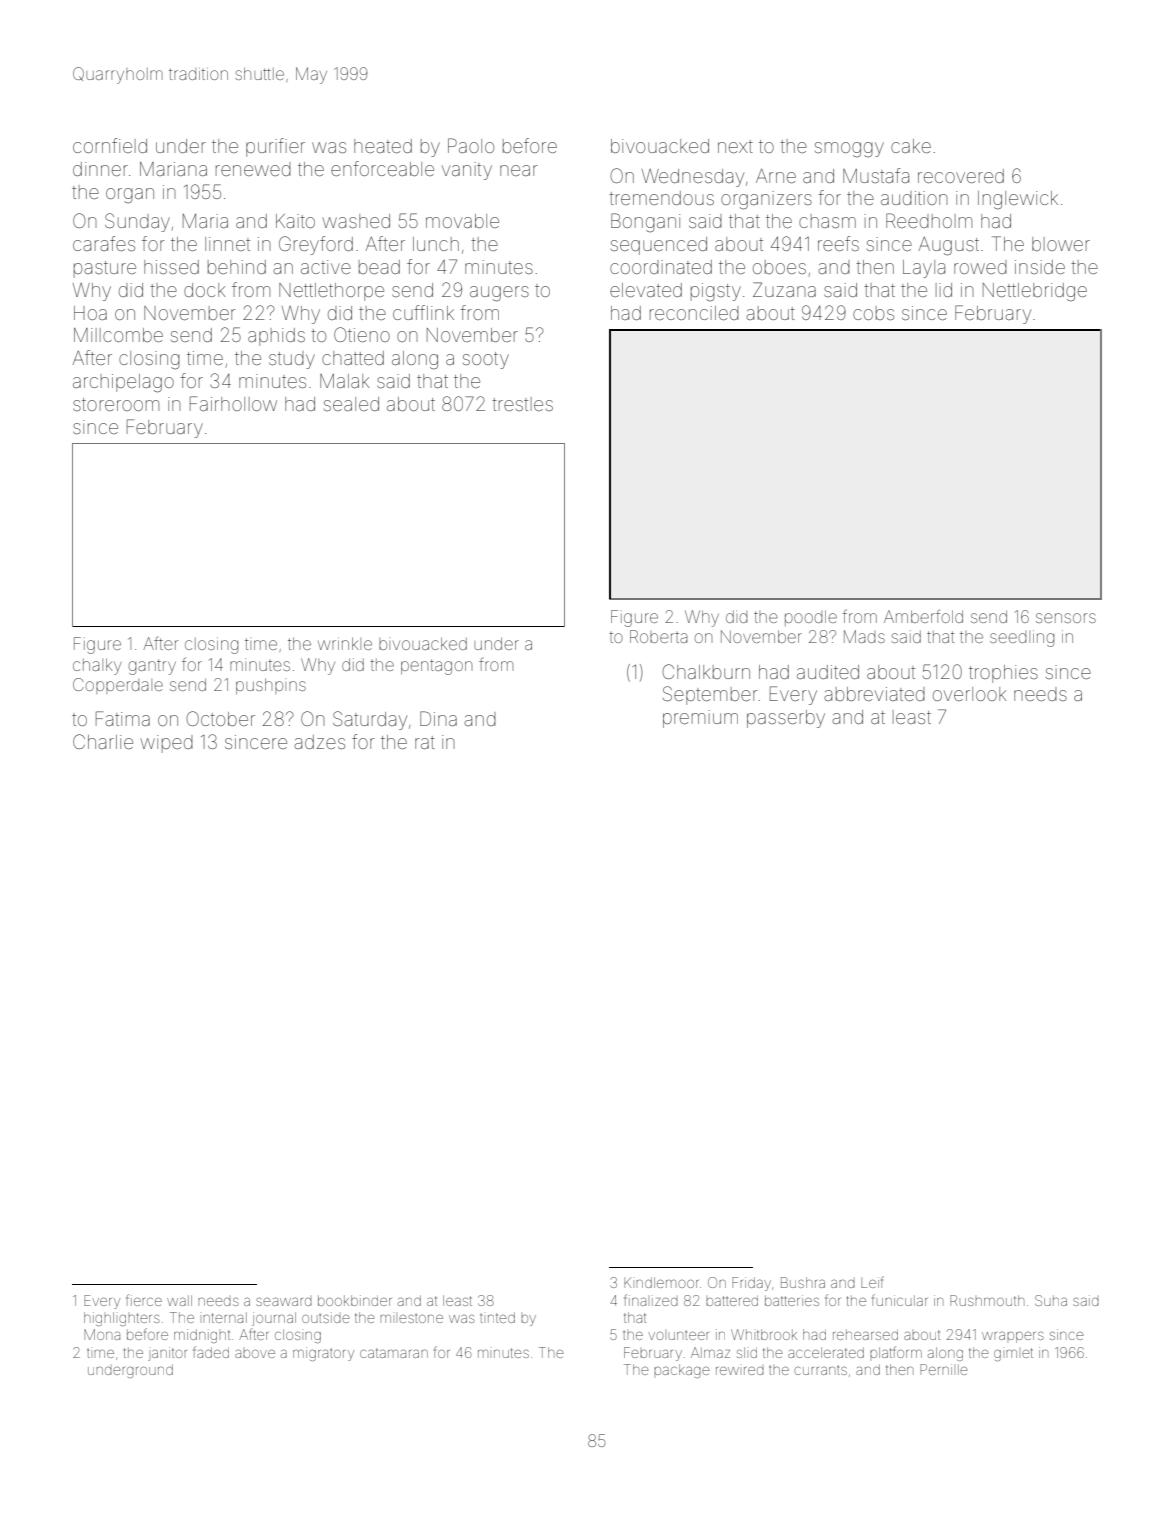 The image size is (1174, 1520). What do you see at coordinates (911, 146) in the screenshot?
I see `cake` at bounding box center [911, 146].
